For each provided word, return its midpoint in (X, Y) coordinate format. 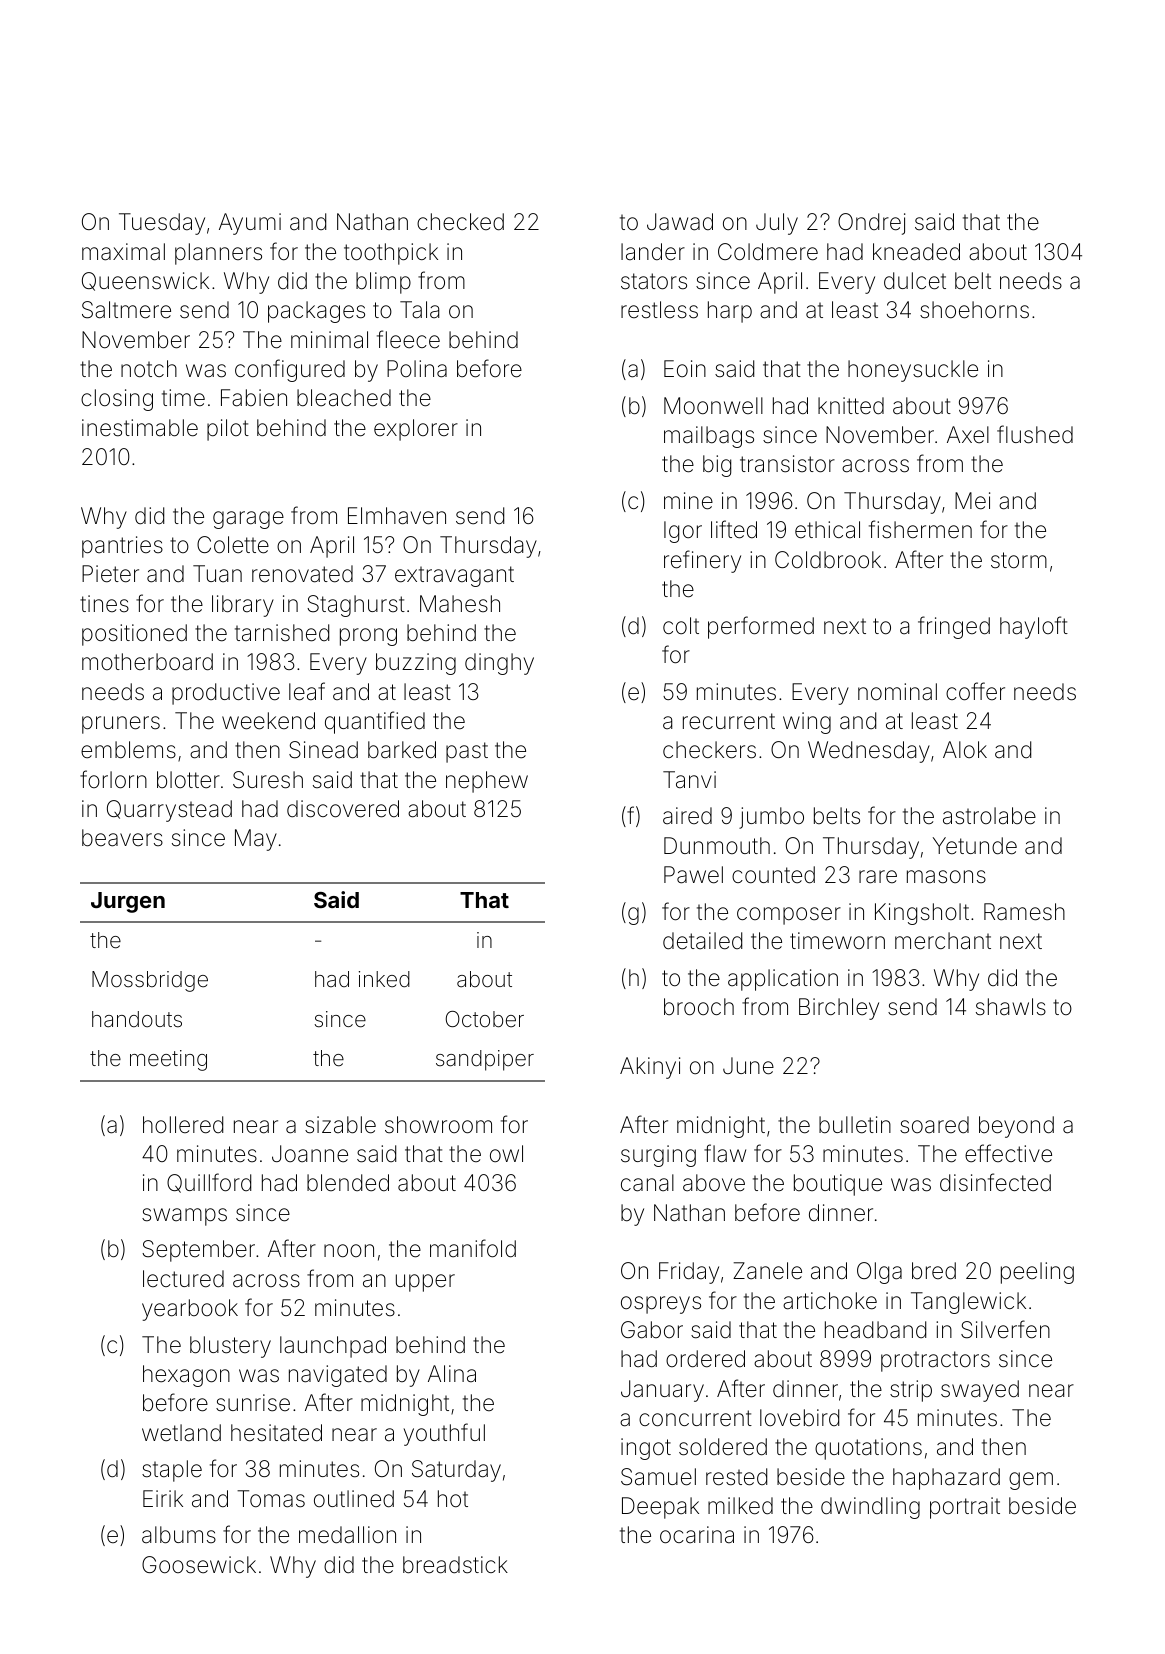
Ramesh (1024, 912)
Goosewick (199, 1565)
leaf (307, 691)
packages (316, 312)
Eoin (685, 368)
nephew (487, 782)
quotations (868, 1449)
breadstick (455, 1565)
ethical (827, 530)
